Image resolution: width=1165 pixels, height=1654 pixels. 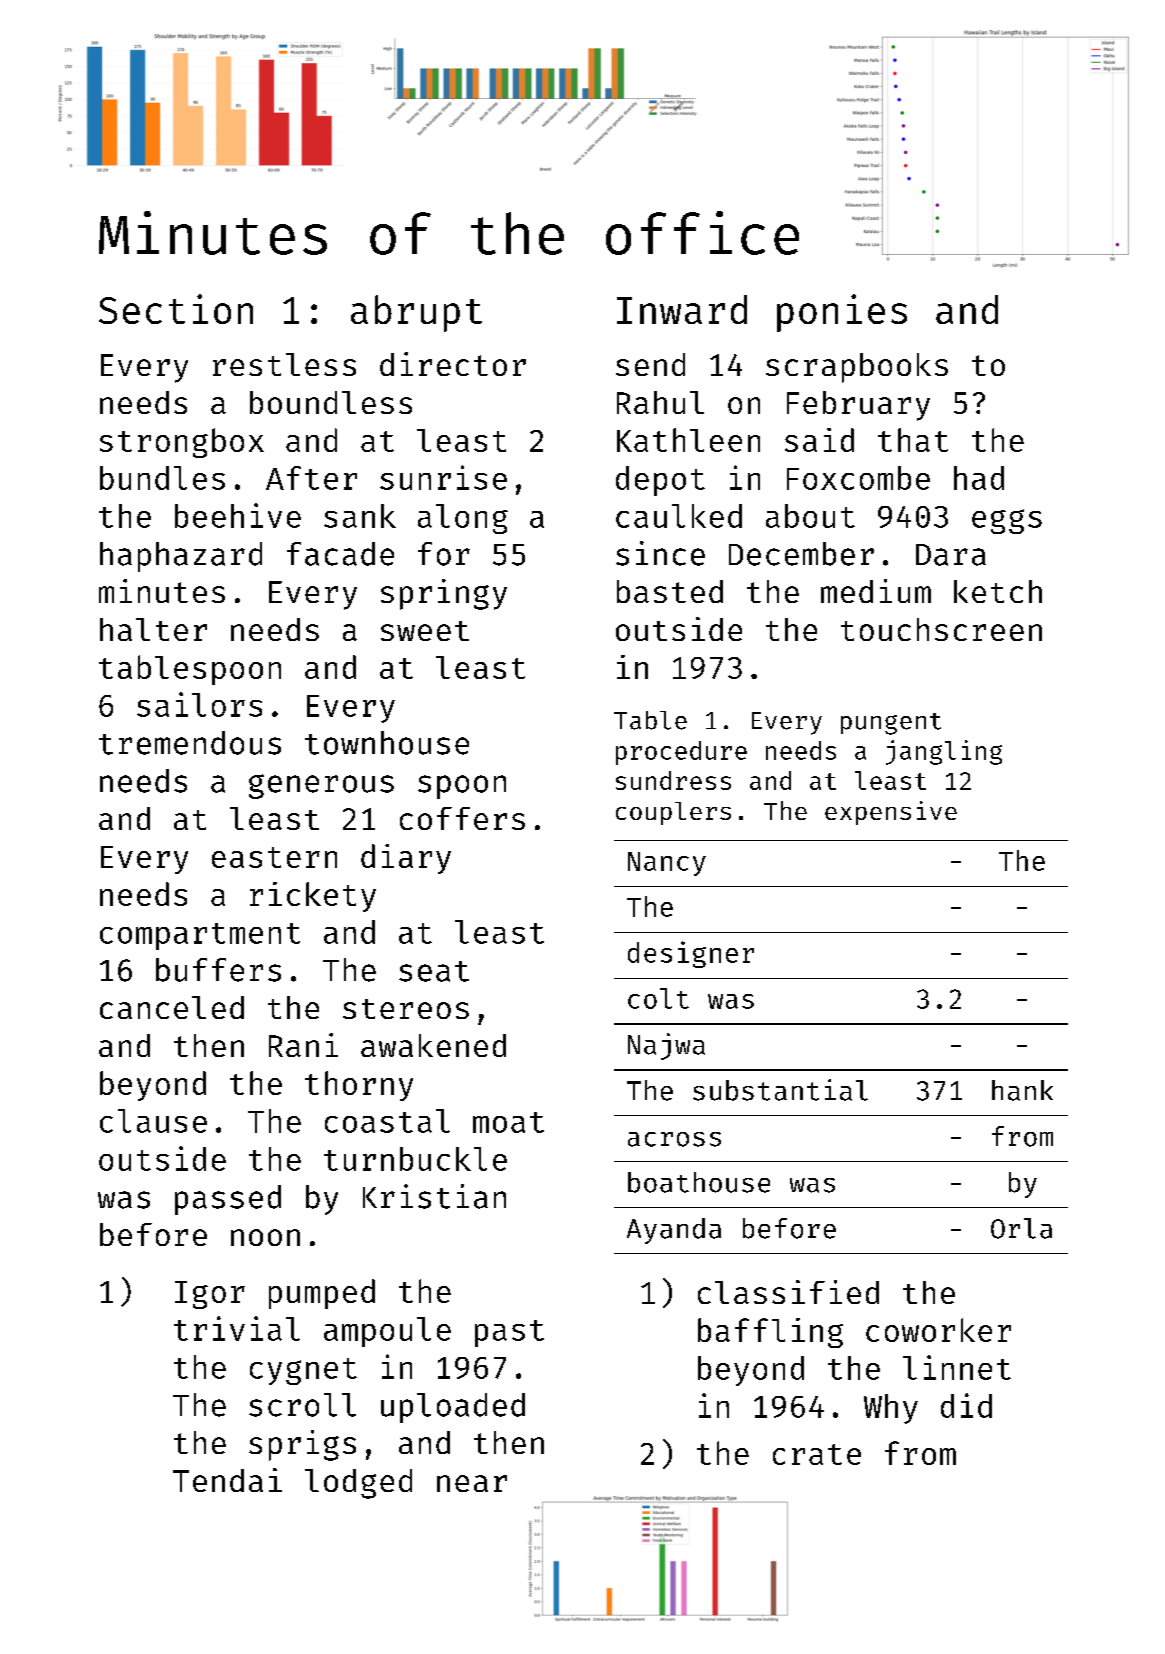 I want to click on seat, so click(x=434, y=971).
